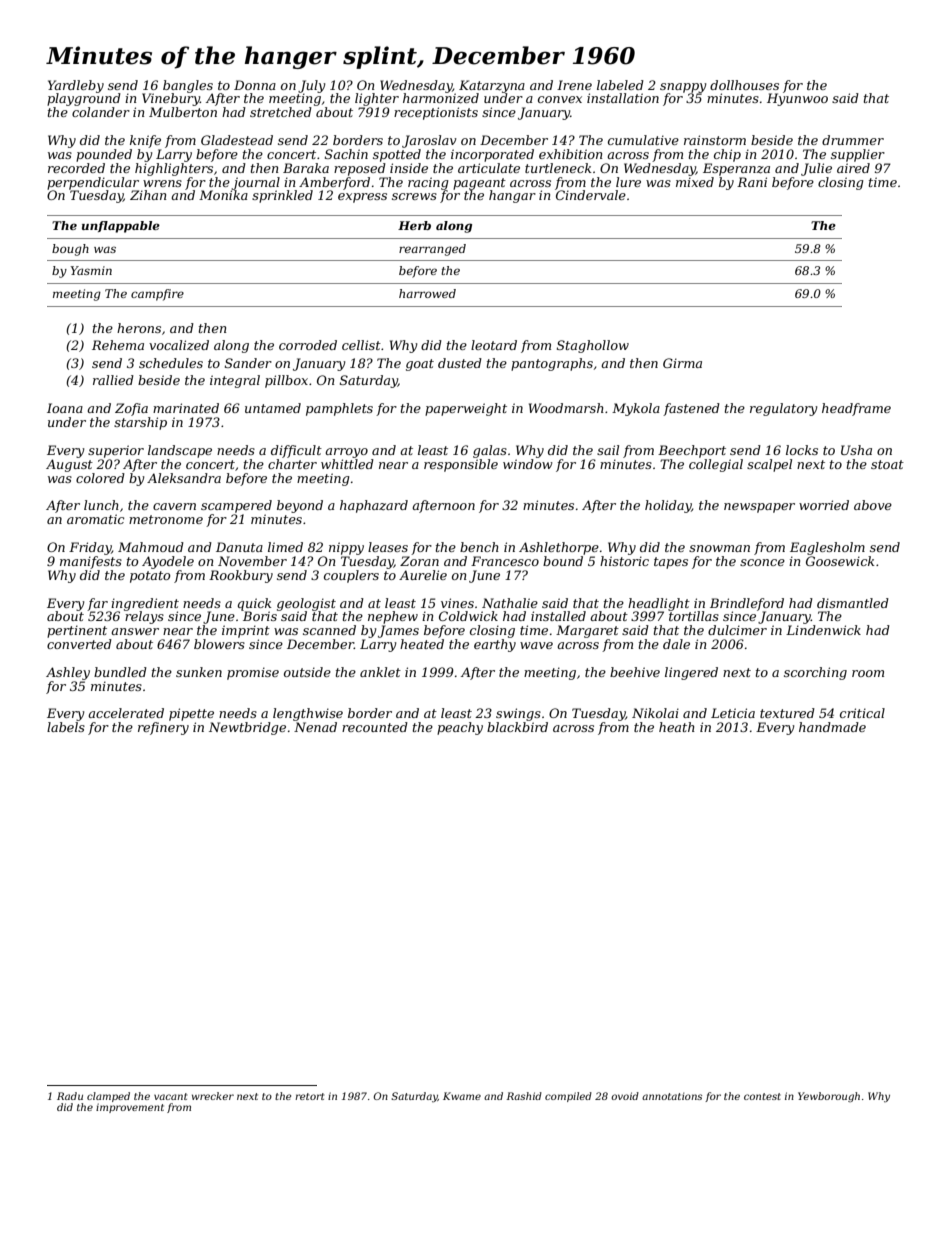  I want to click on headframe, so click(856, 409).
